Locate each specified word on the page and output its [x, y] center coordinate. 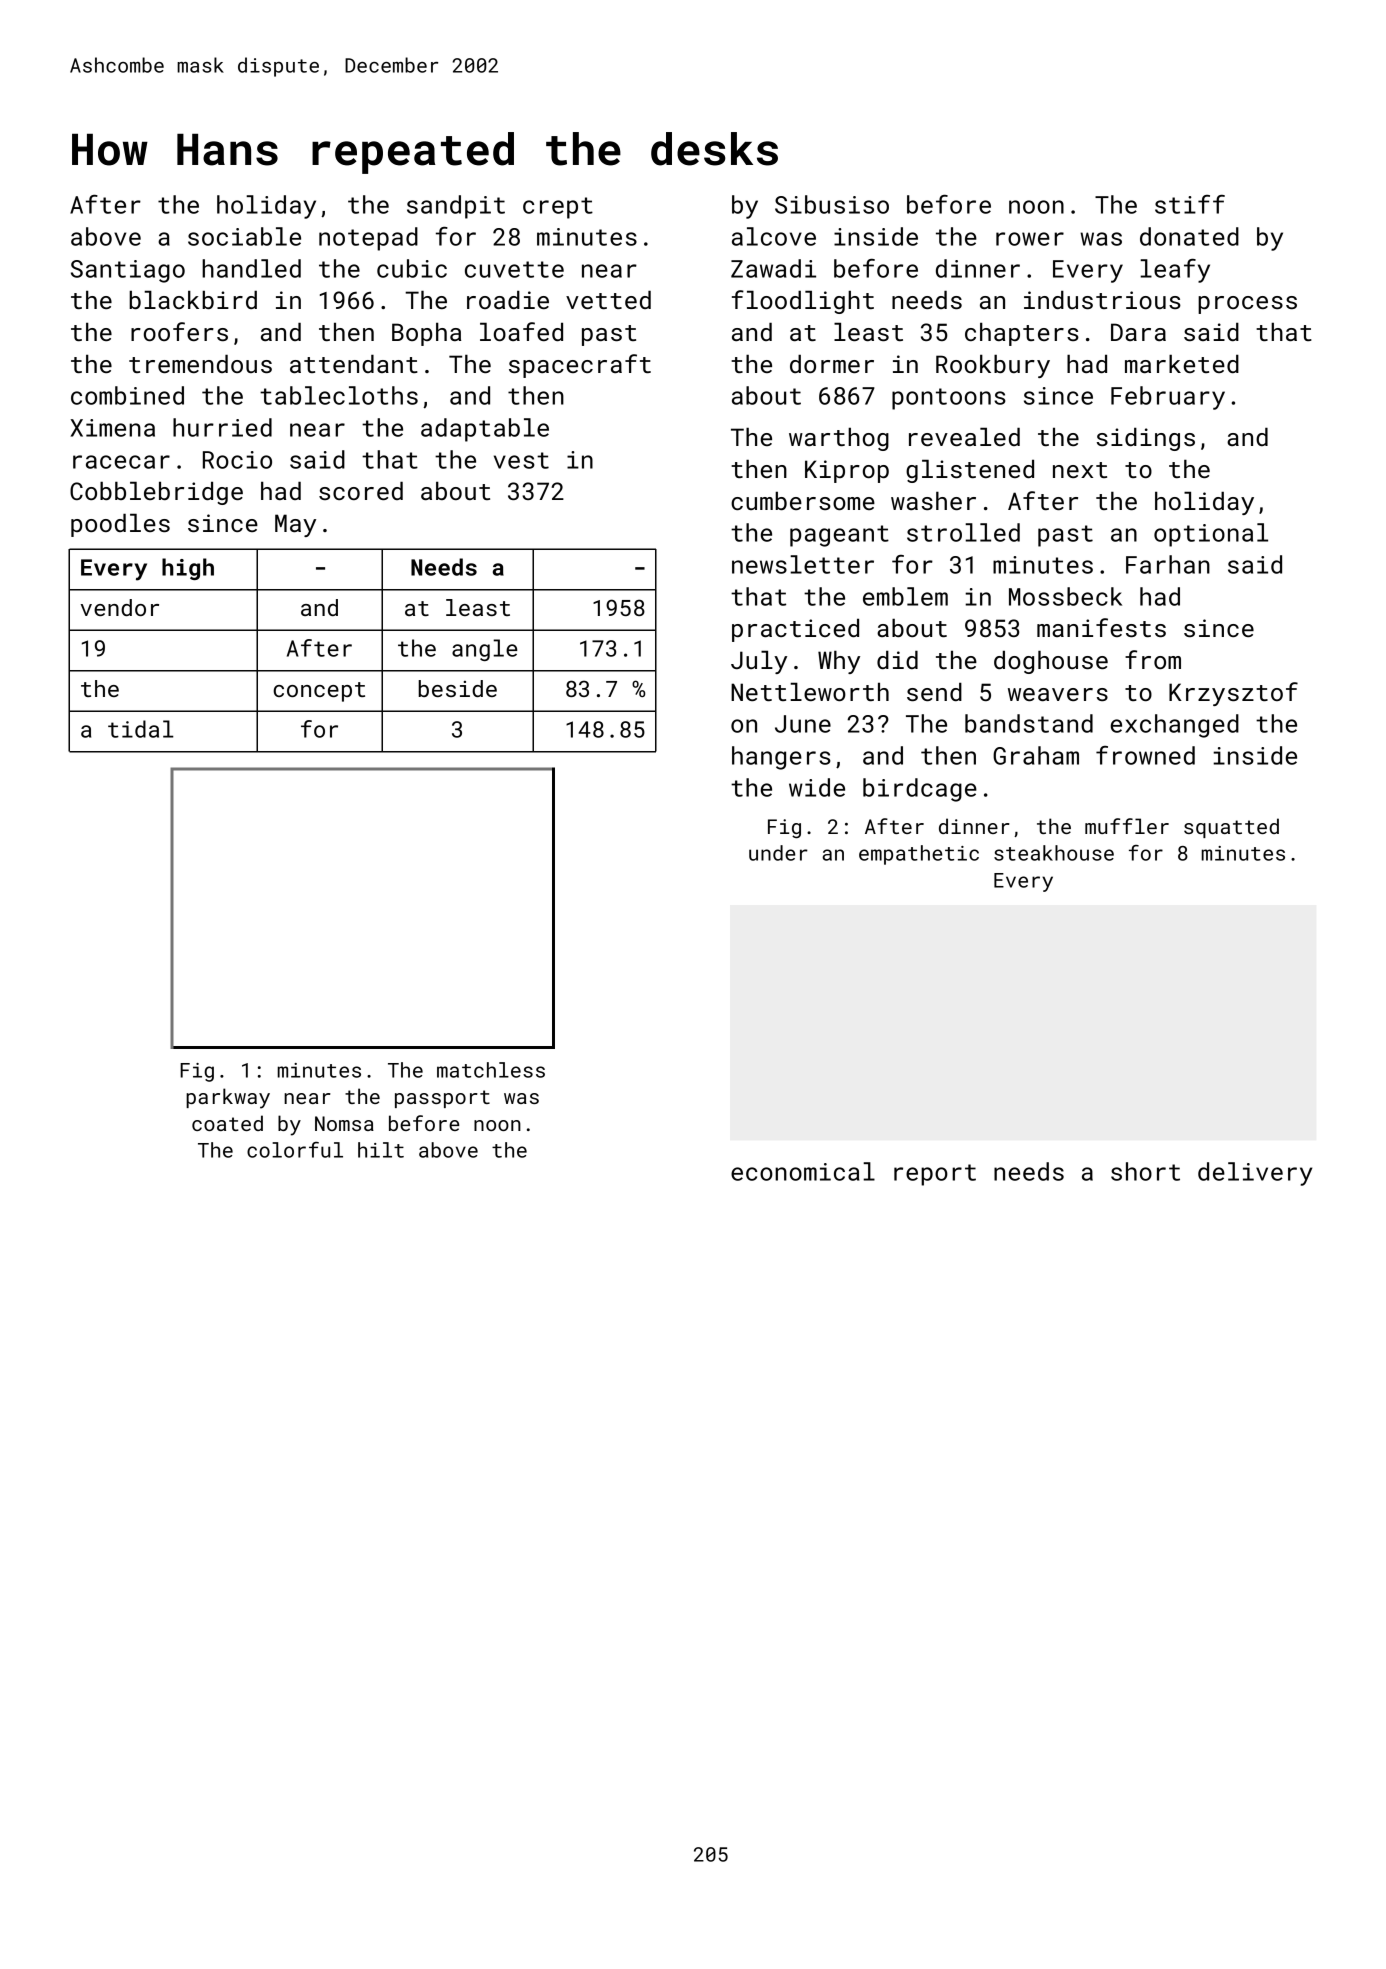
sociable [244, 236]
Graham [1036, 755]
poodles [120, 525]
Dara [1138, 332]
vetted [608, 299]
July [759, 662]
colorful [295, 1150]
